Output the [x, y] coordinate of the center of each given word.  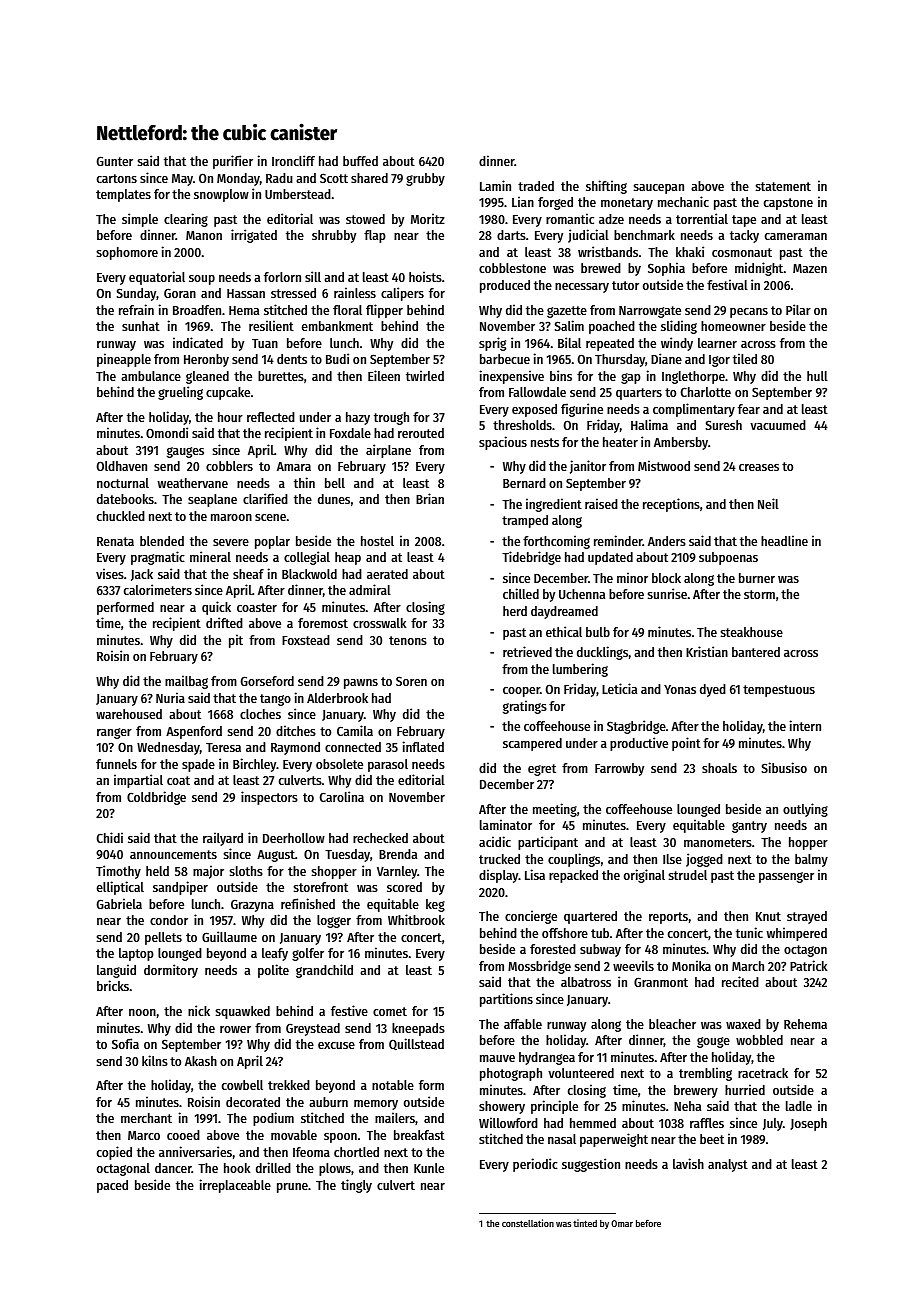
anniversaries [195, 1151]
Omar [622, 1223]
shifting [606, 187]
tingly [356, 1186]
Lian [523, 201]
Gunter [115, 161]
